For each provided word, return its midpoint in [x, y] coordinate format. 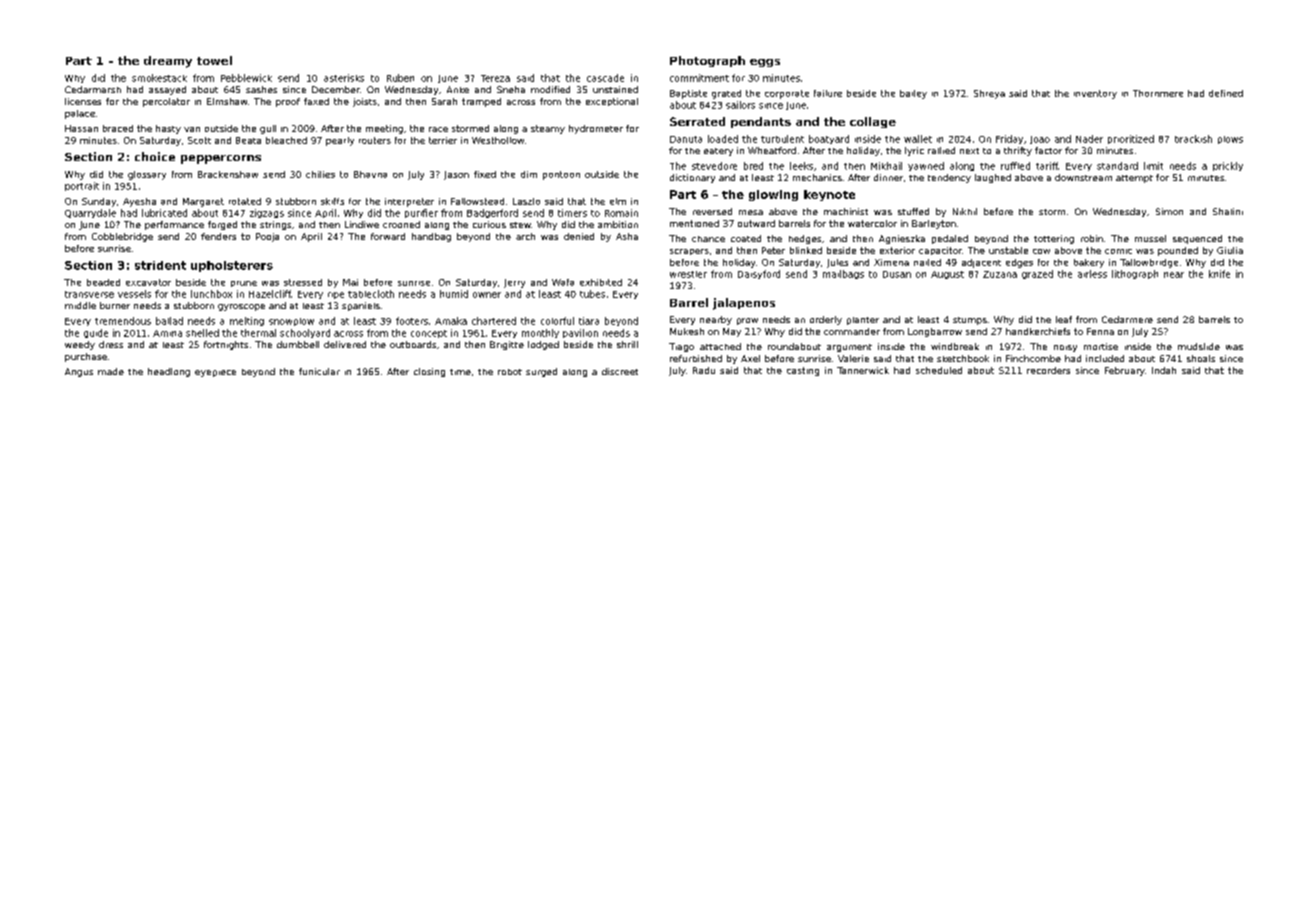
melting [247, 321]
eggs [765, 63]
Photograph [707, 61]
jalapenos [744, 304]
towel [214, 60]
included [1105, 358]
